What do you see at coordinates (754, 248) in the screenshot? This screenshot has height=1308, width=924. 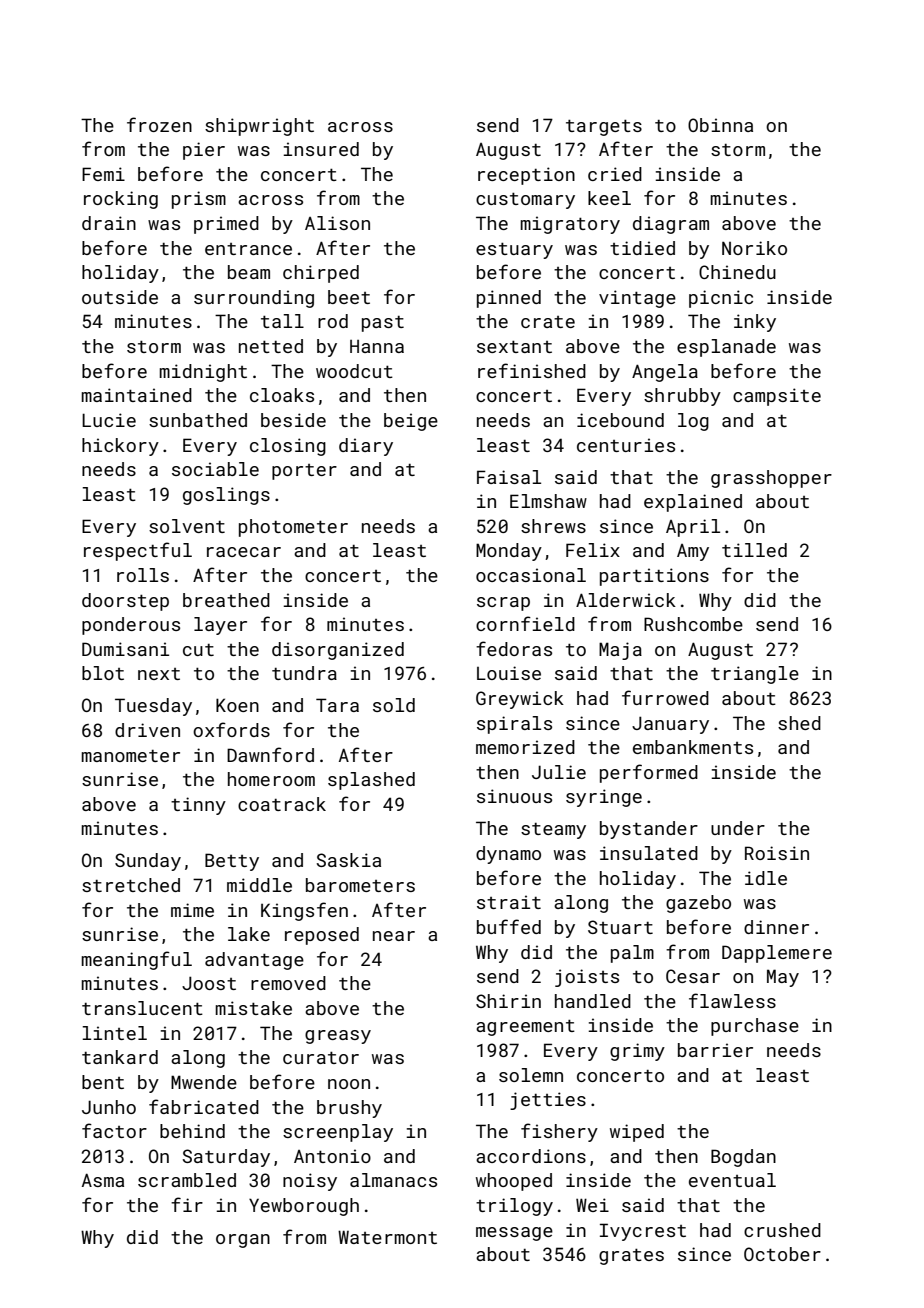 I see `Noriko` at bounding box center [754, 248].
